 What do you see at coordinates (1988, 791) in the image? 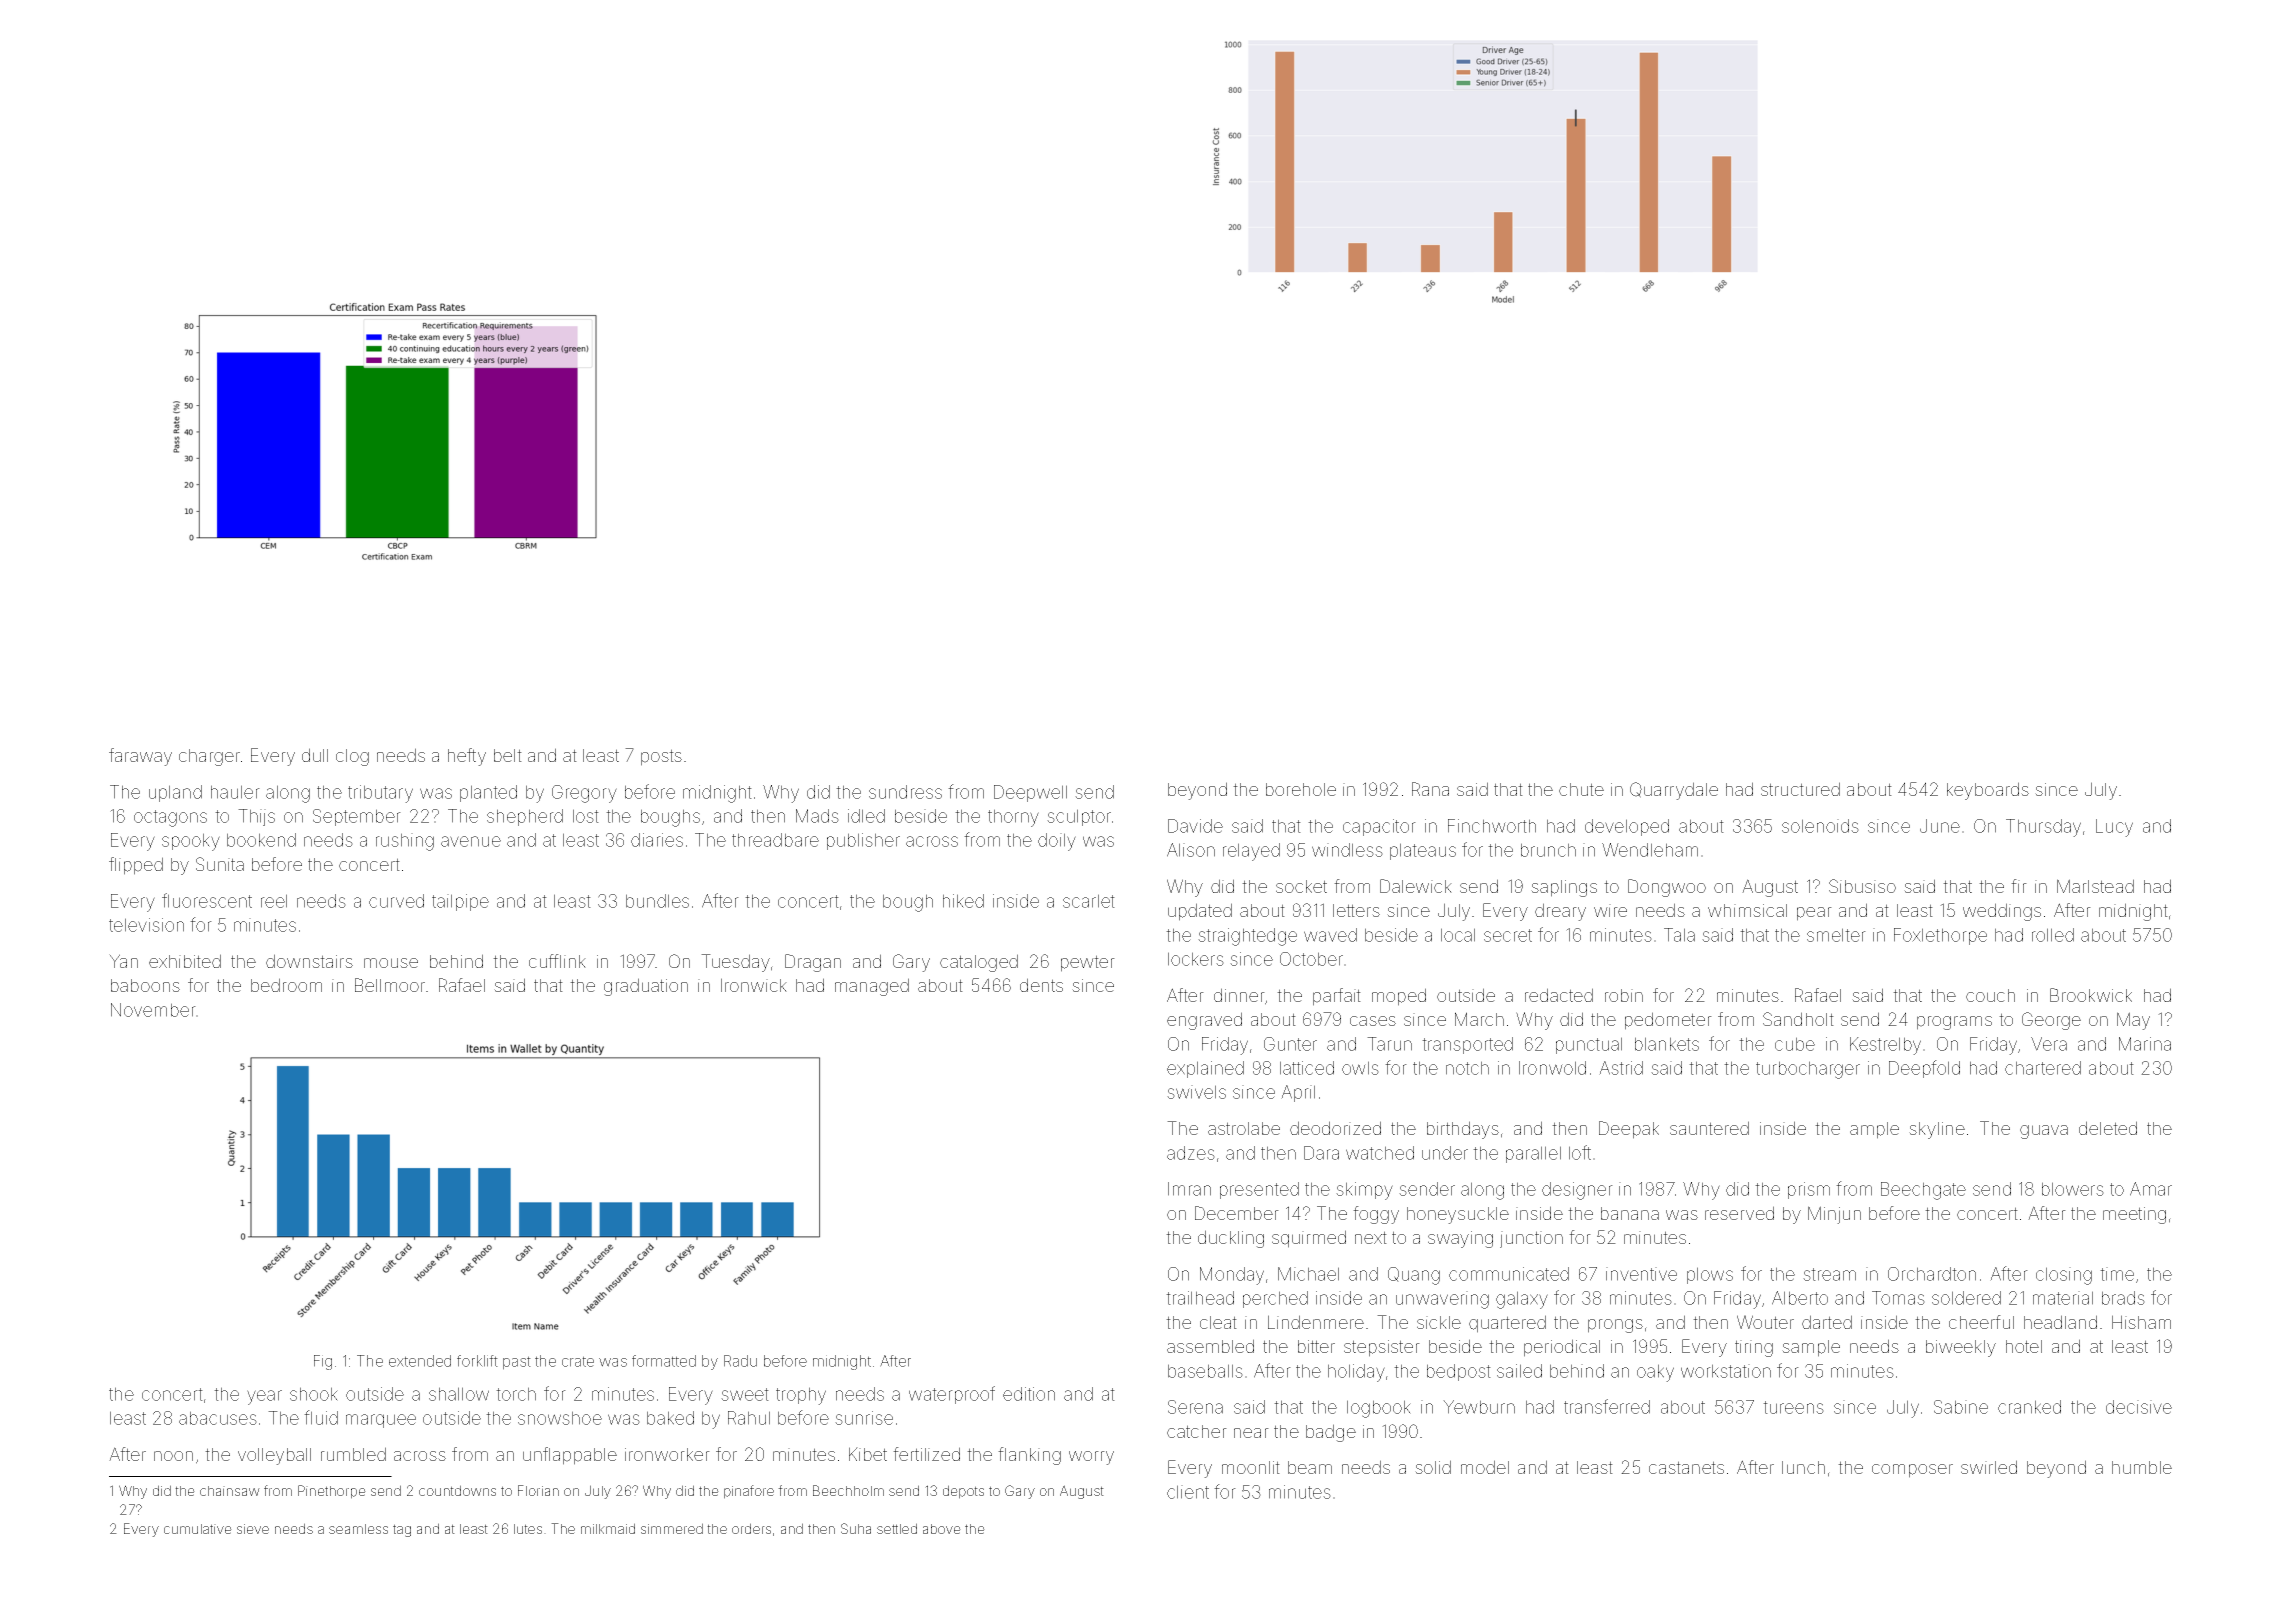
I see `keyboards` at bounding box center [1988, 791].
